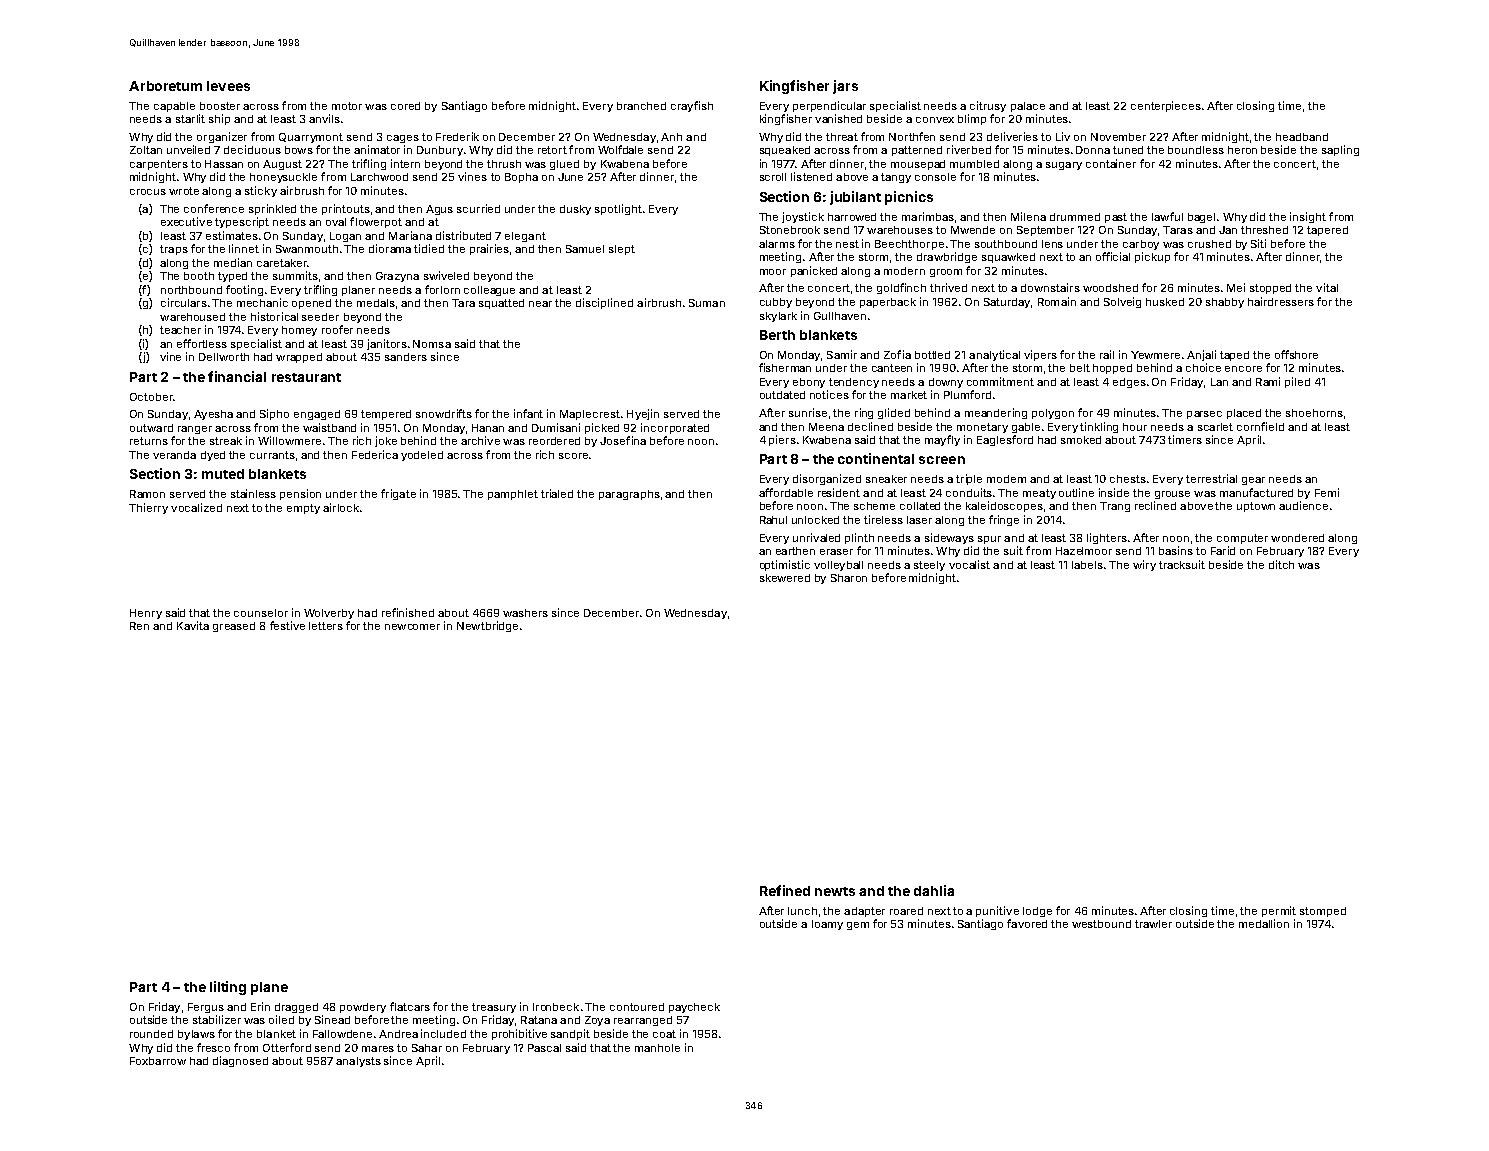 The image size is (1489, 1151). Describe the element at coordinates (864, 912) in the screenshot. I see `adapter` at that location.
